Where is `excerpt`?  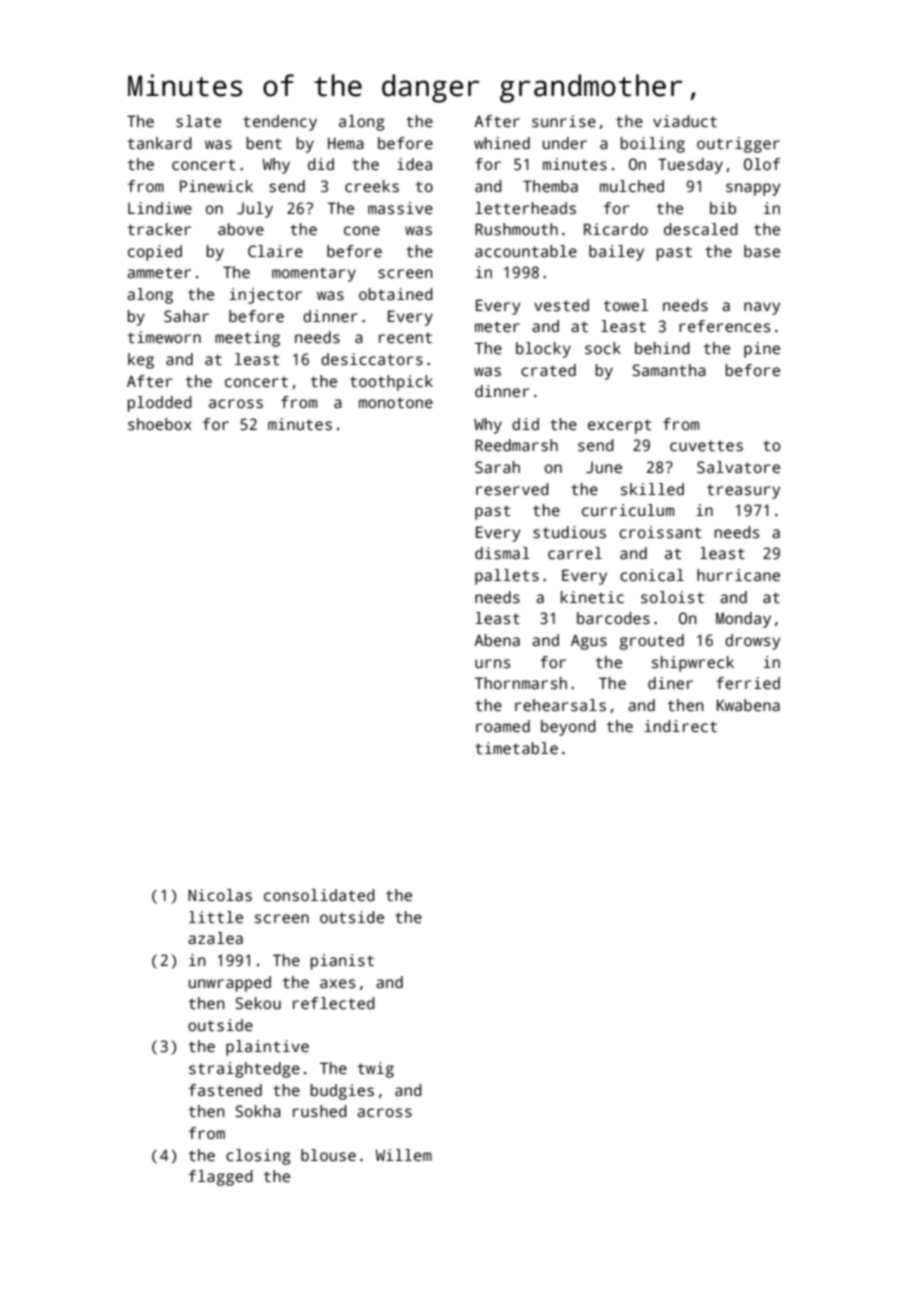 excerpt is located at coordinates (619, 426).
